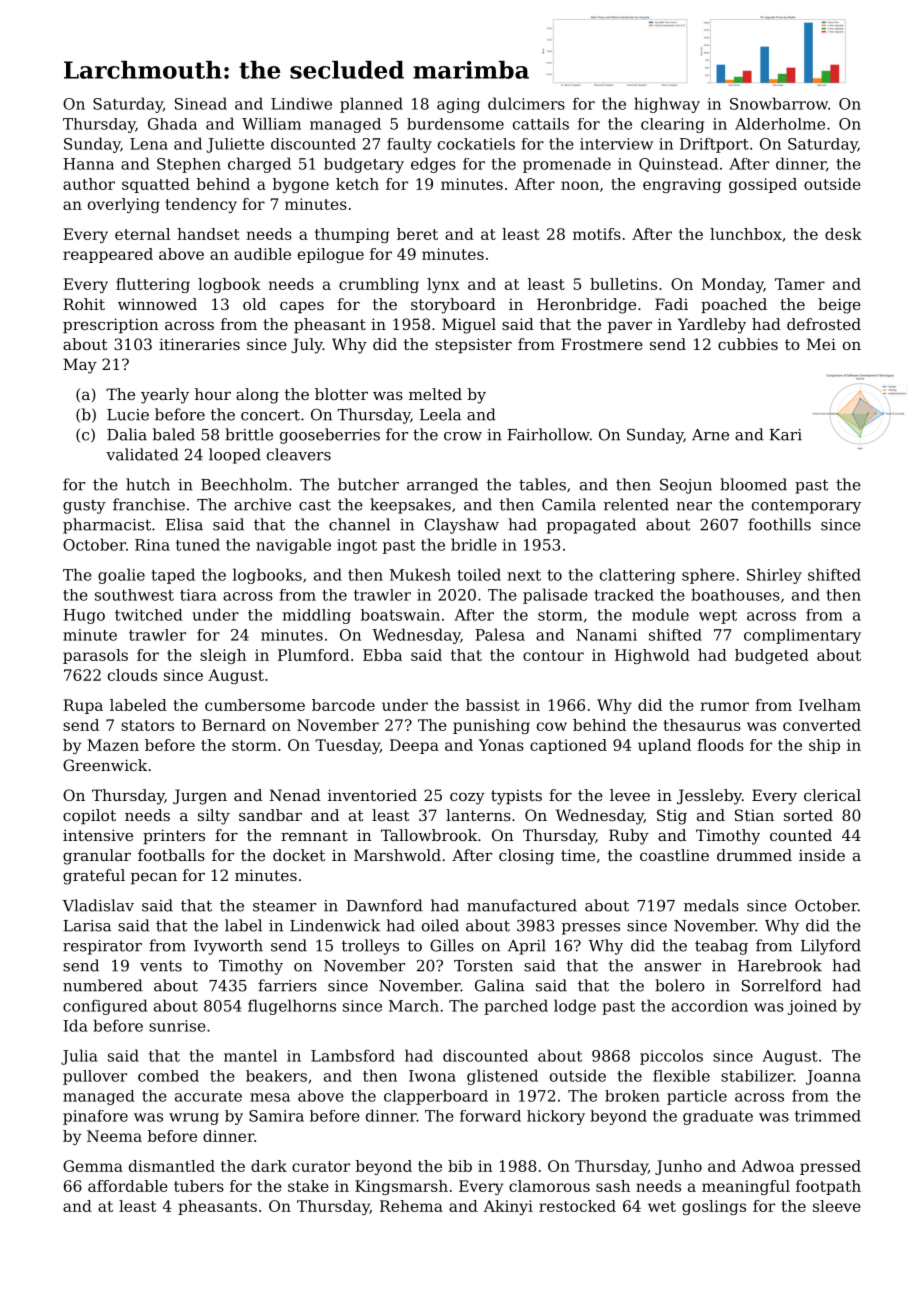 The height and width of the image is (1308, 924). What do you see at coordinates (694, 506) in the image?
I see `near` at bounding box center [694, 506].
